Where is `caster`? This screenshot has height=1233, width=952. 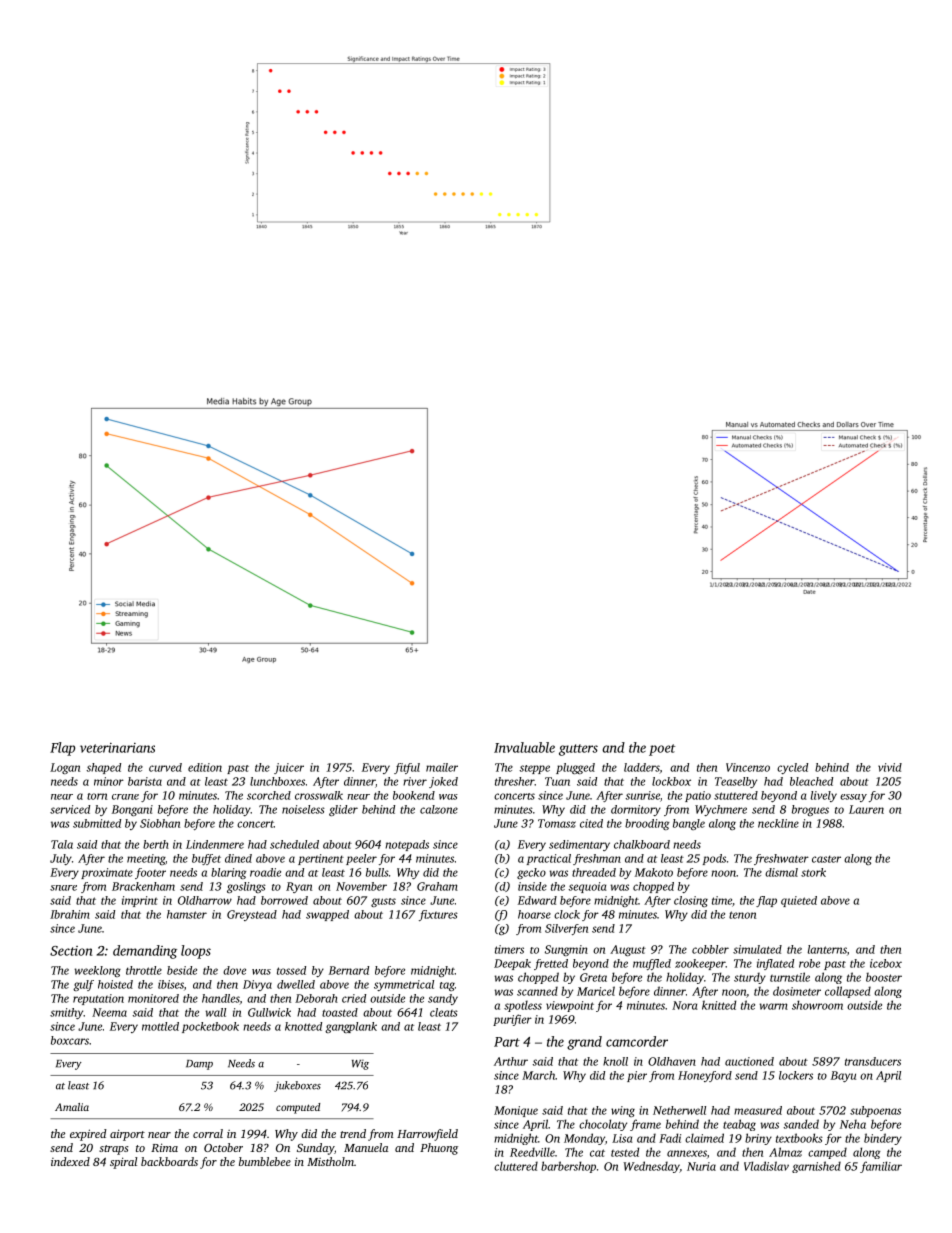 caster is located at coordinates (826, 859).
